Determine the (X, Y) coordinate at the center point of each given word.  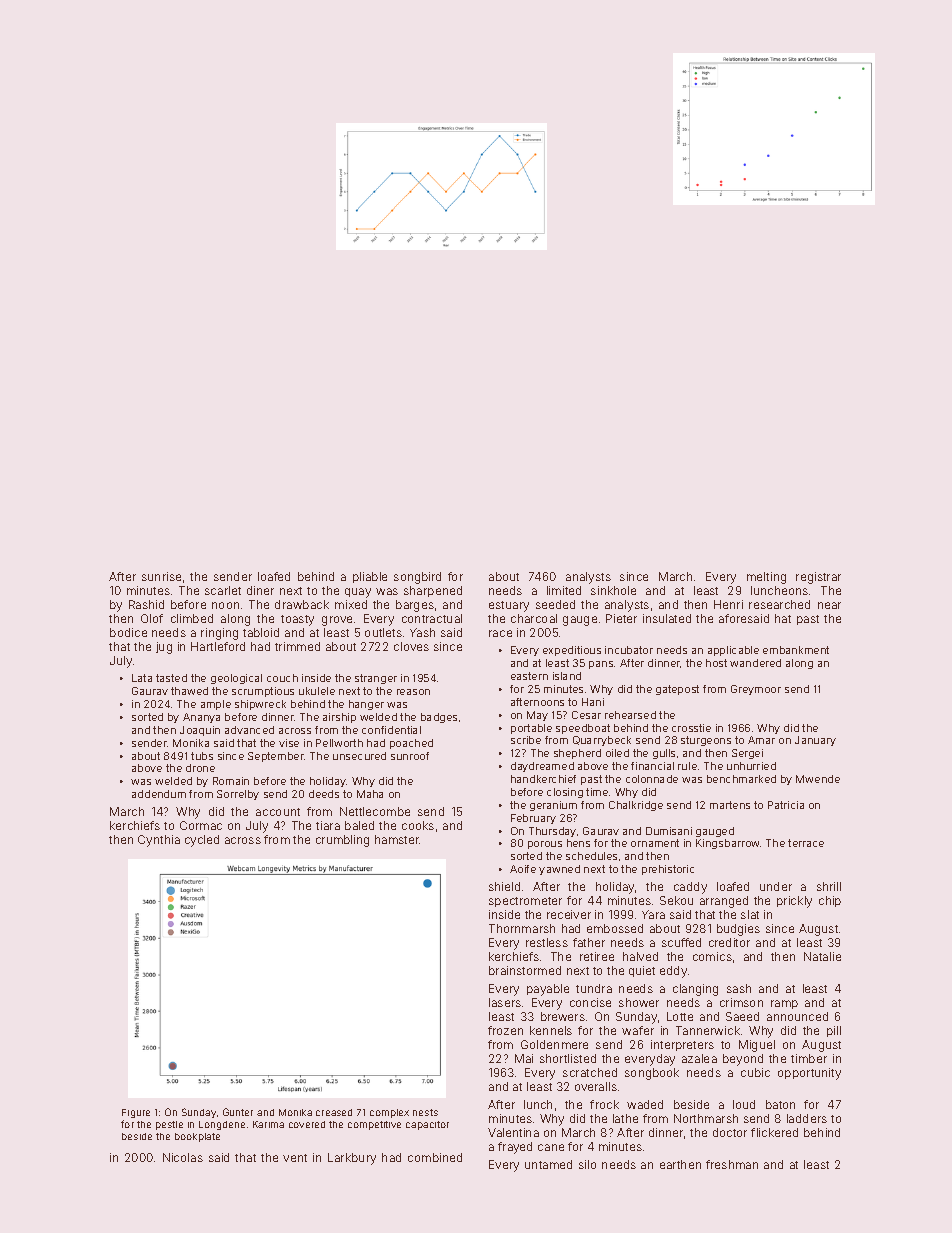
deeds (324, 794)
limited (564, 590)
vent (295, 1158)
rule (687, 766)
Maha (370, 794)
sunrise (161, 576)
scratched (590, 1072)
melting (766, 578)
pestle (169, 1125)
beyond (743, 1060)
